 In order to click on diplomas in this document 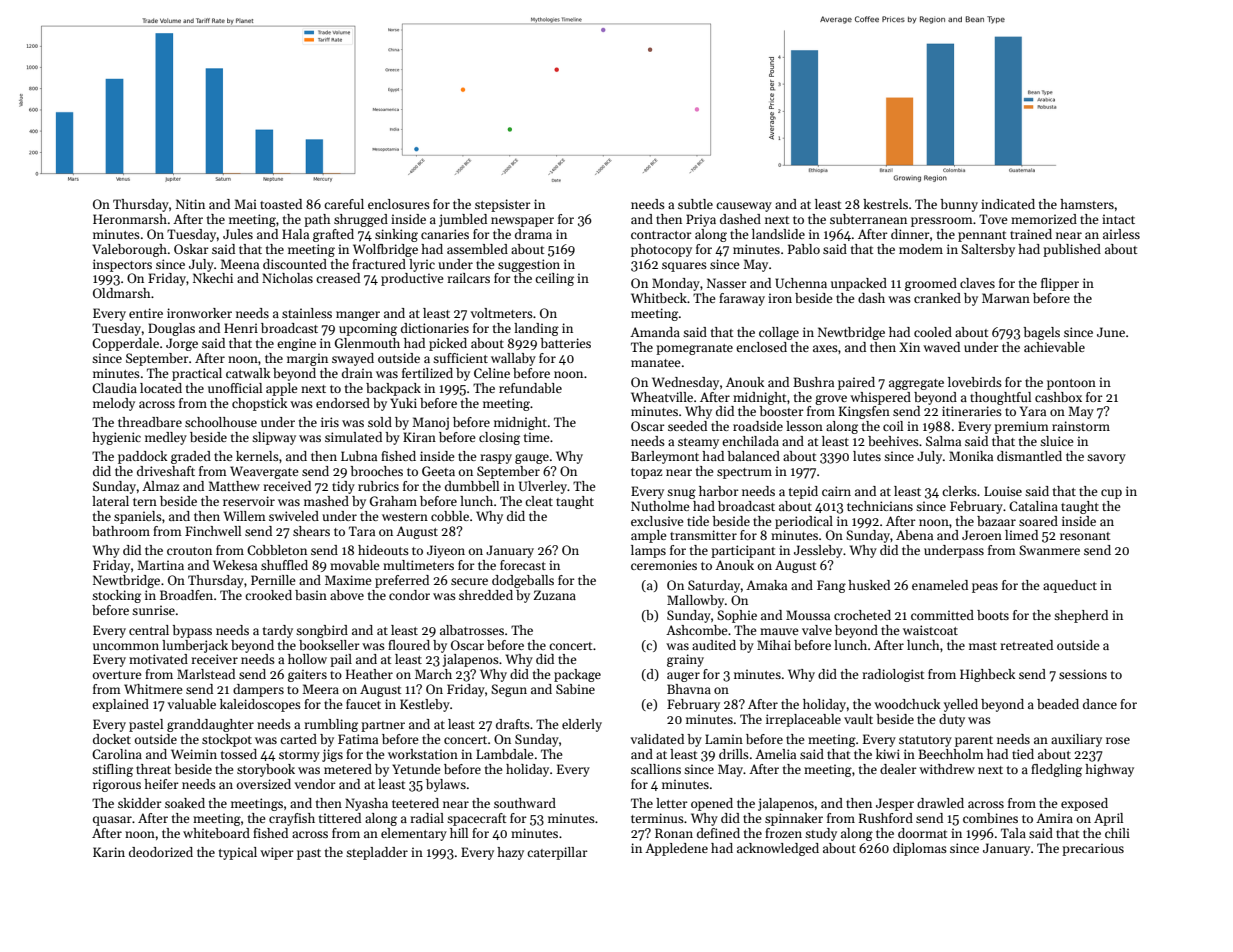, I will do `click(920, 849)`.
